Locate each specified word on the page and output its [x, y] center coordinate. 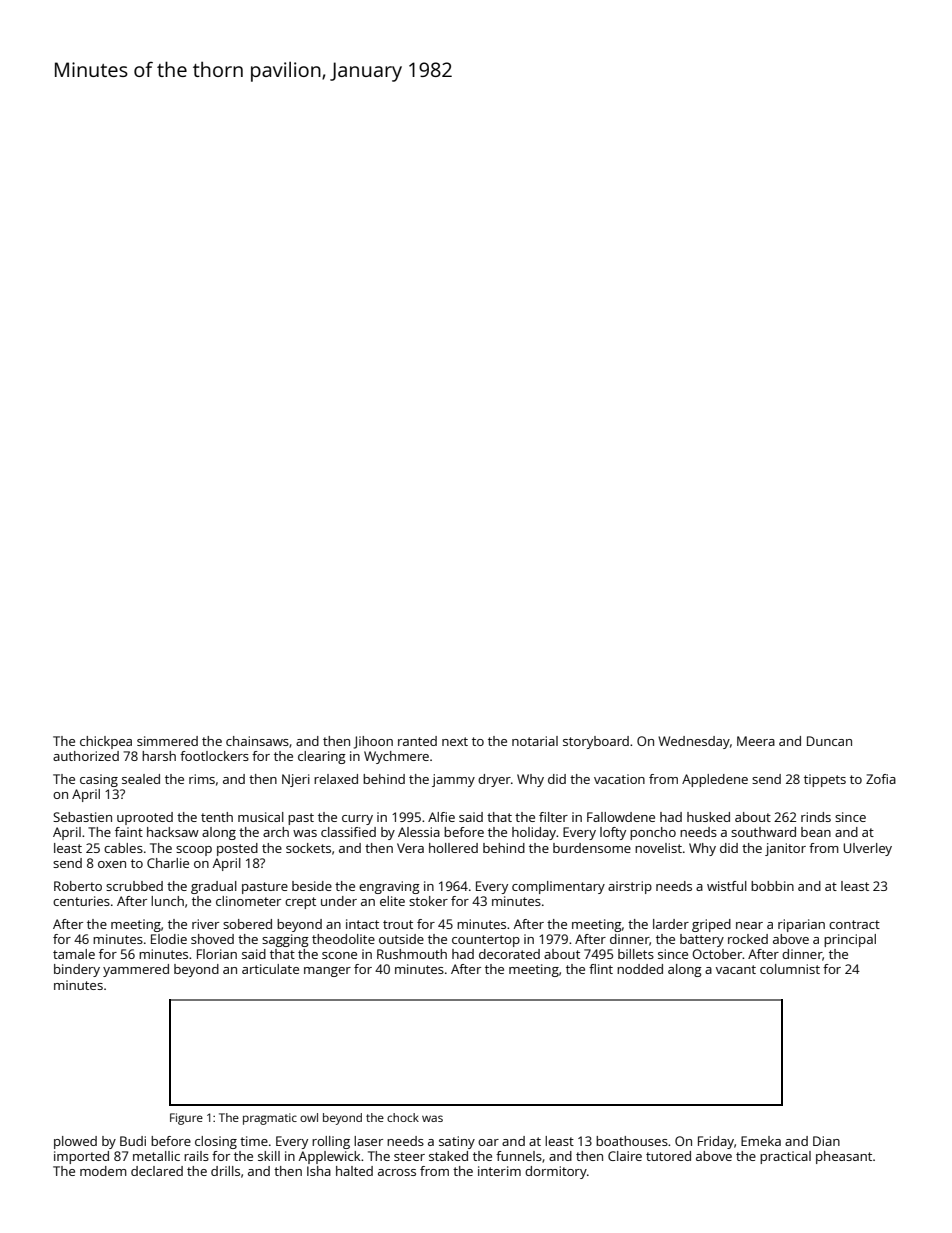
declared [157, 1171]
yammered [136, 970]
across [397, 1172]
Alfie [441, 817]
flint [601, 969]
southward [763, 832]
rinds [816, 817]
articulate [270, 969]
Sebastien [82, 817]
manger [327, 972]
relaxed [336, 779]
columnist [790, 969]
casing [99, 780]
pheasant [844, 1157]
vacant [736, 969]
